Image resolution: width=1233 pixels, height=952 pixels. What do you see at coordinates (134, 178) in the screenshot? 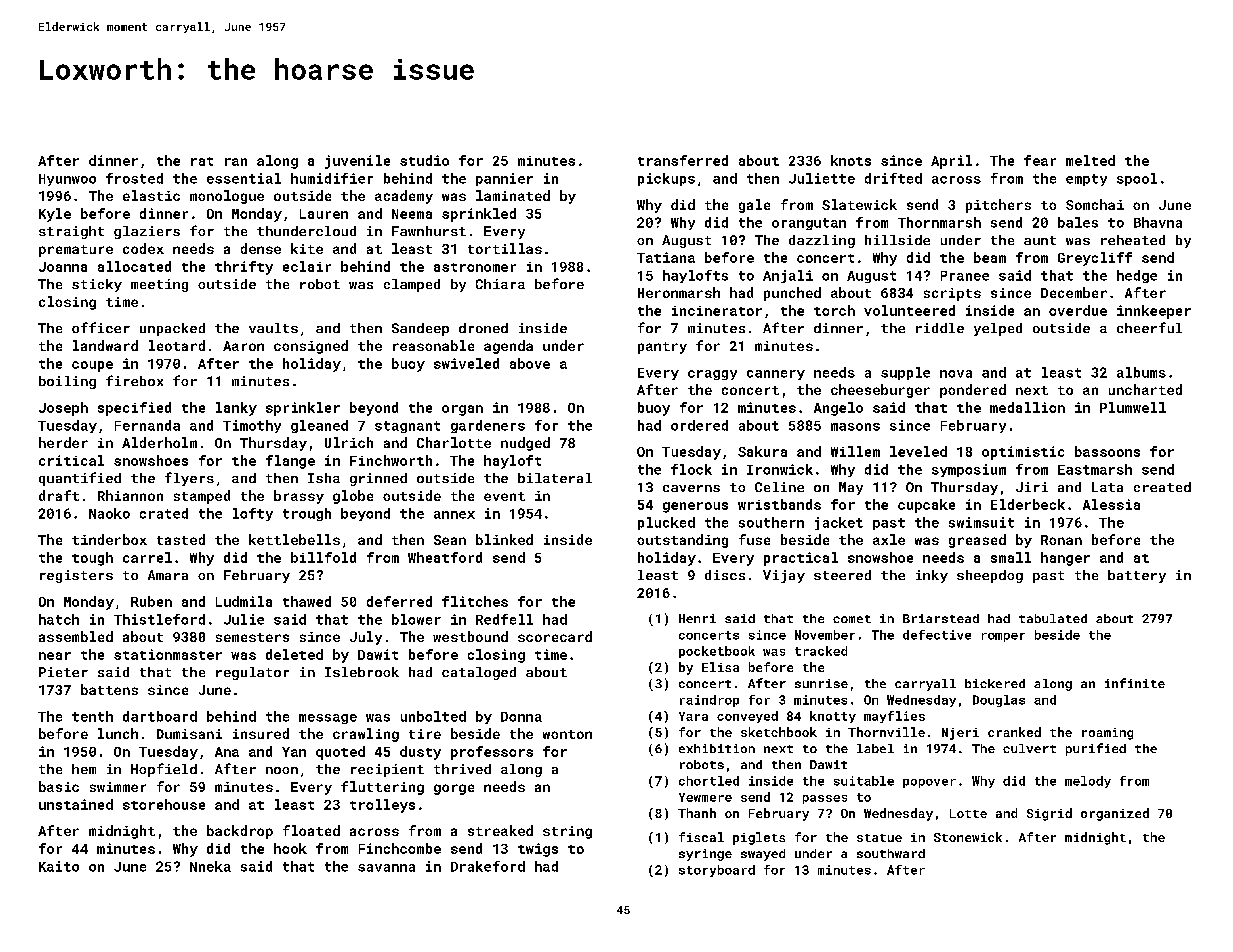
I see `frosted` at bounding box center [134, 178].
